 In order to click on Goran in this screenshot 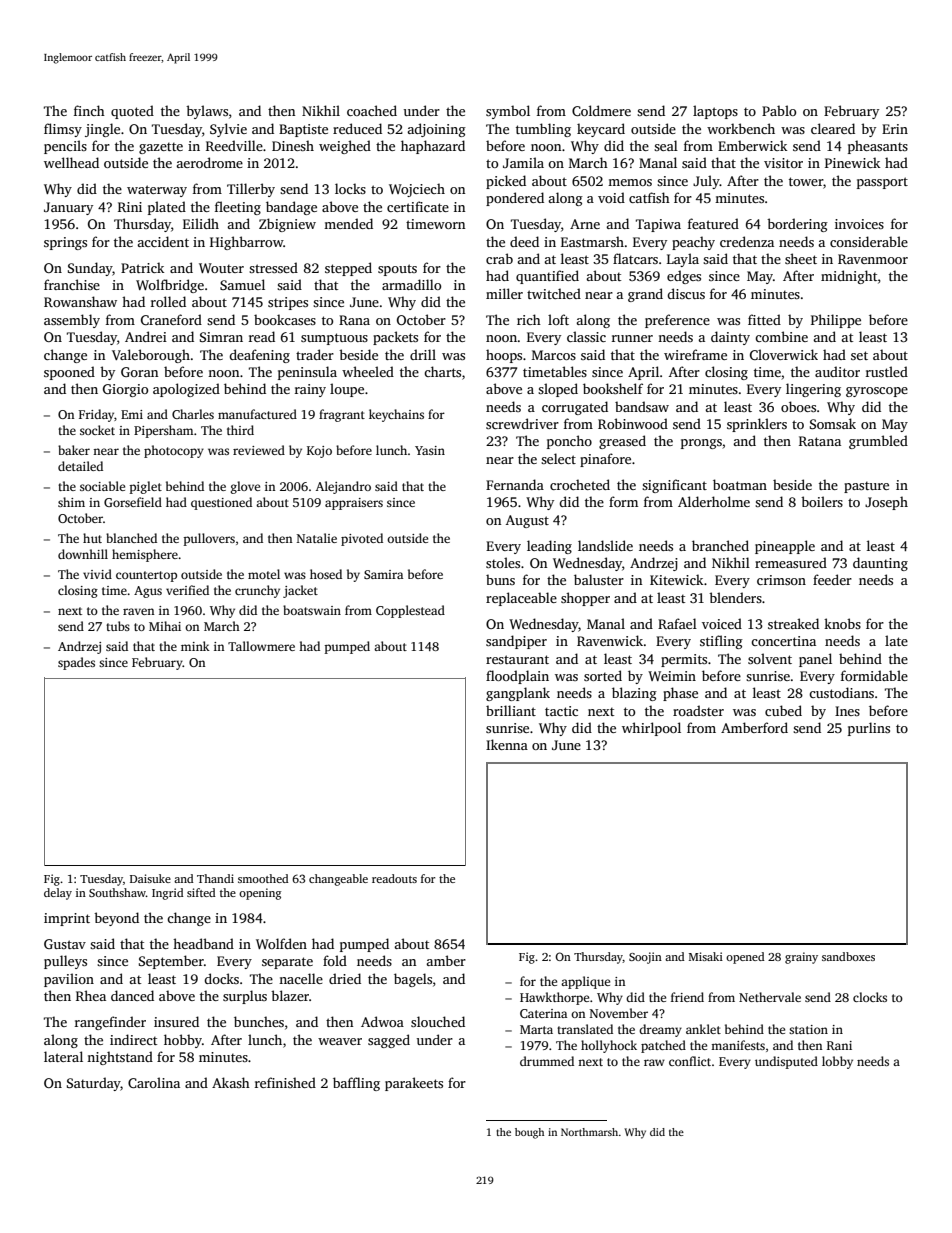, I will do `click(139, 372)`.
